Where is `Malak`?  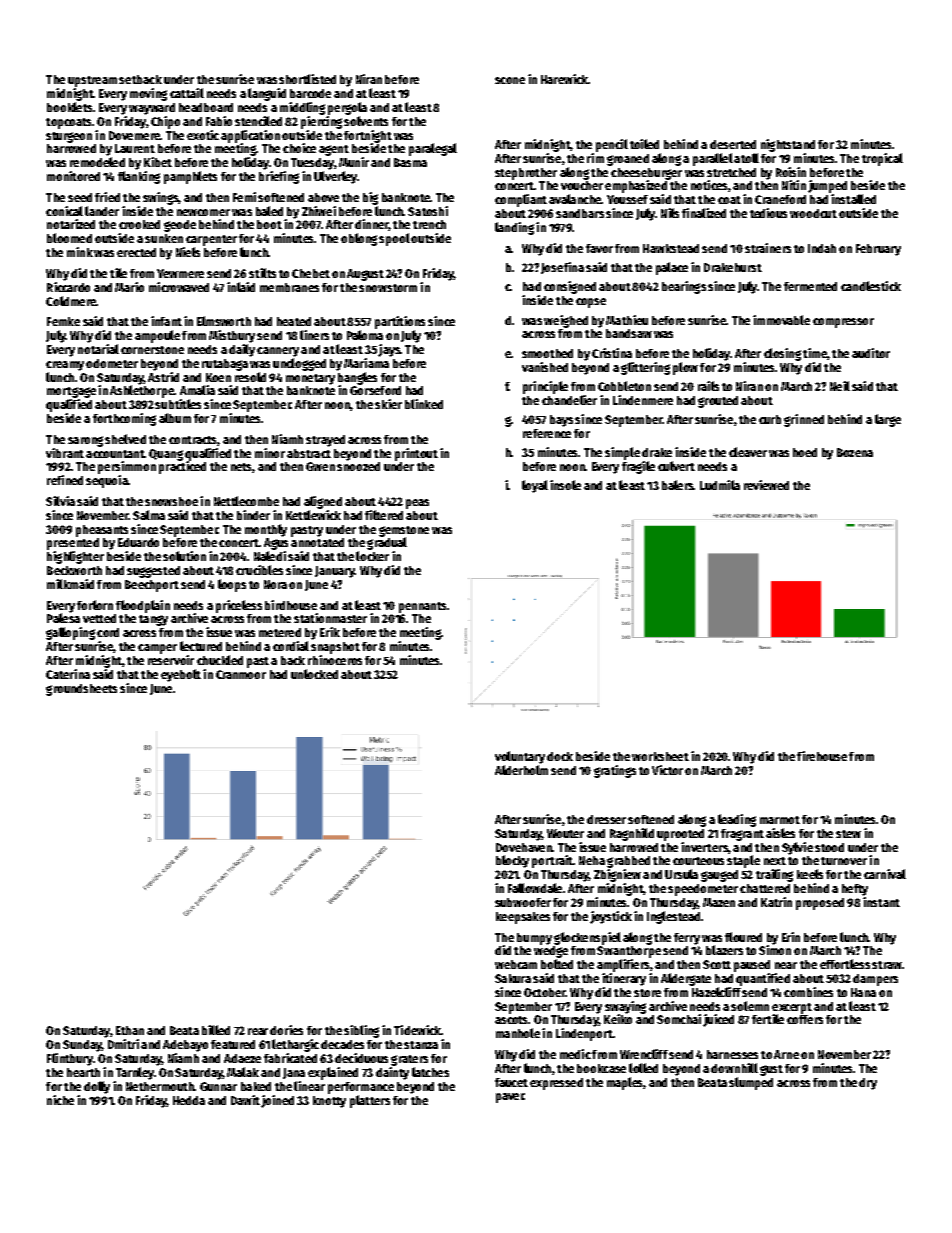 Malak is located at coordinates (243, 1072).
